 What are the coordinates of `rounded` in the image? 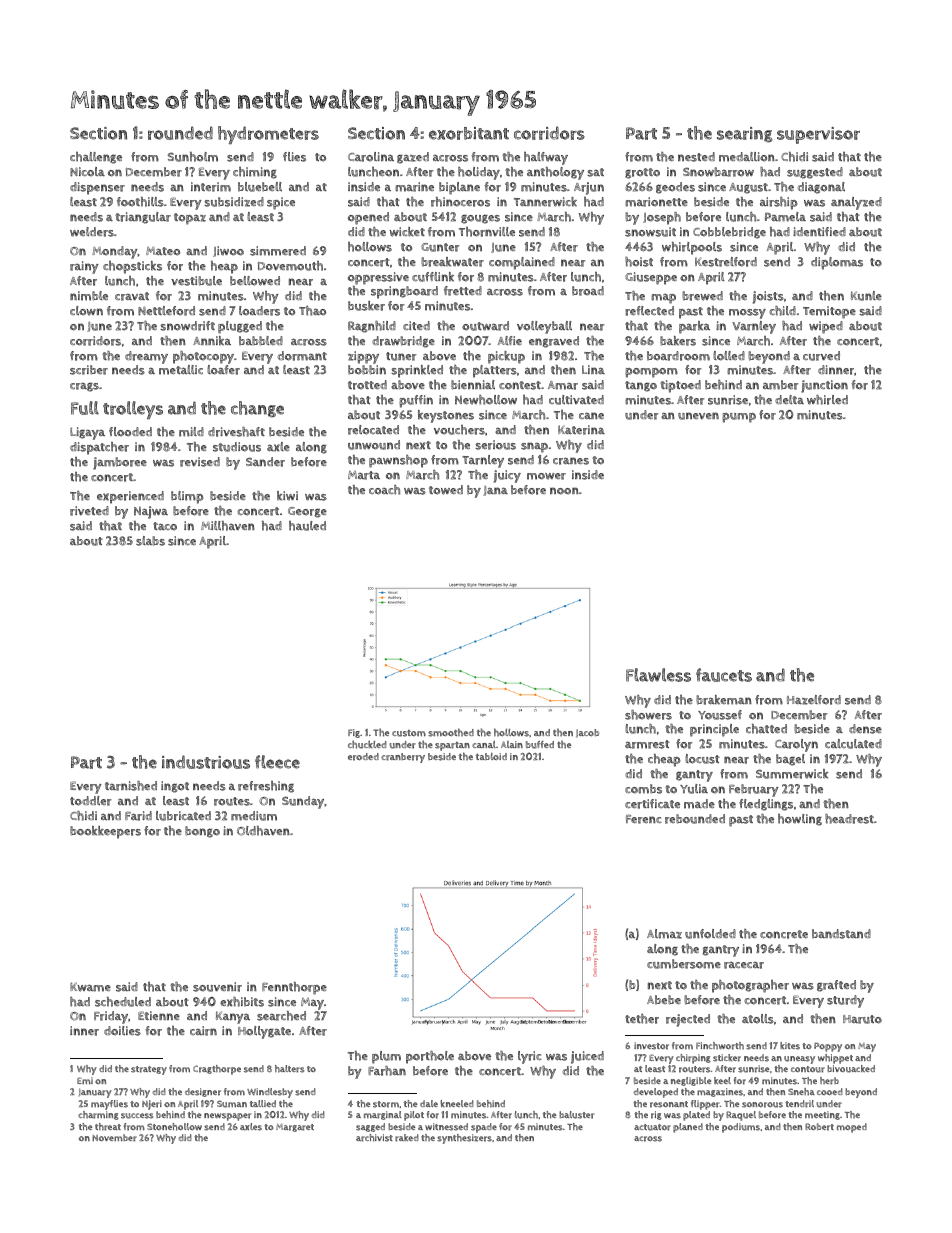 It's located at (180, 133).
